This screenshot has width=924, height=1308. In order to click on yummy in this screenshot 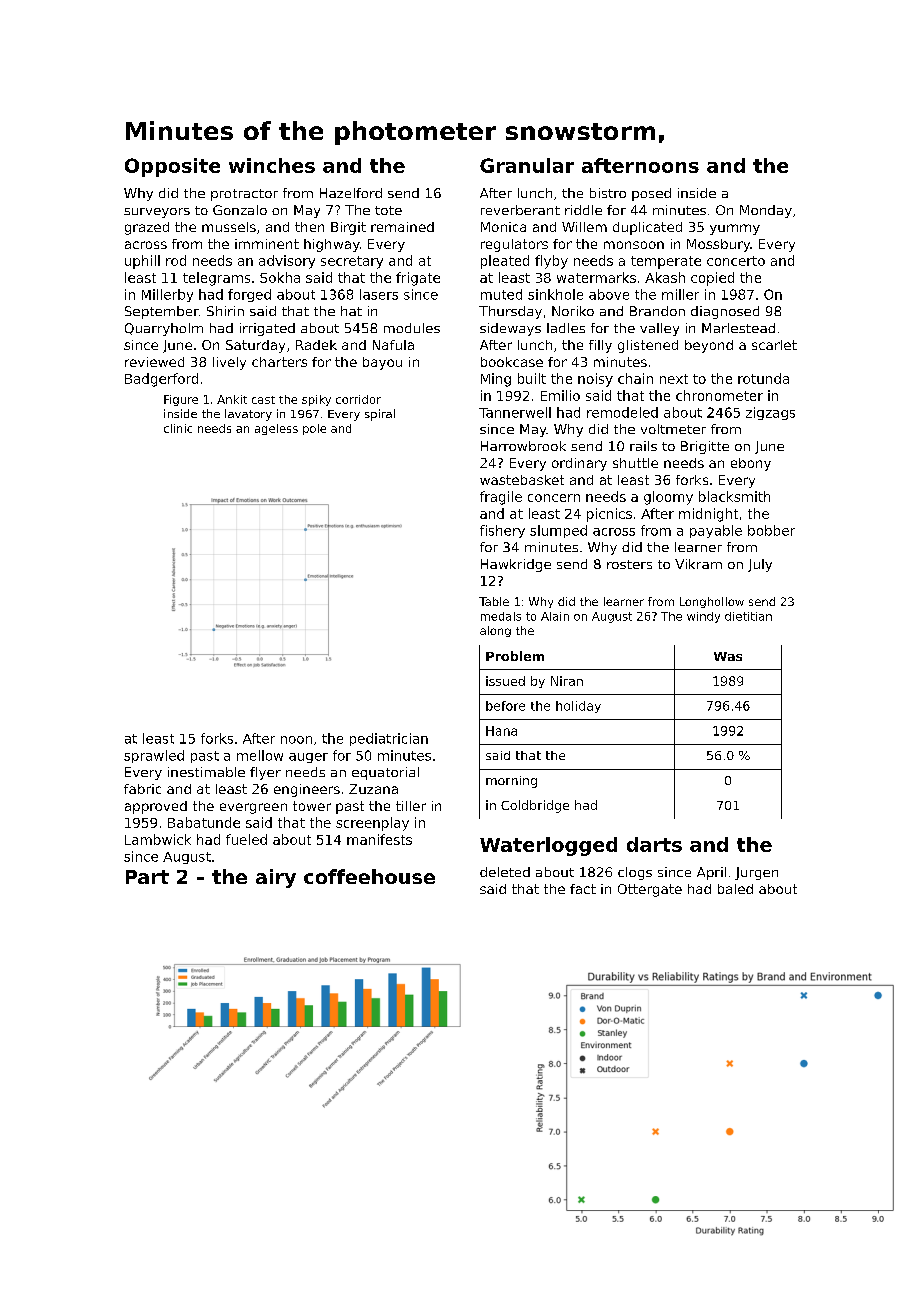, I will do `click(735, 229)`.
